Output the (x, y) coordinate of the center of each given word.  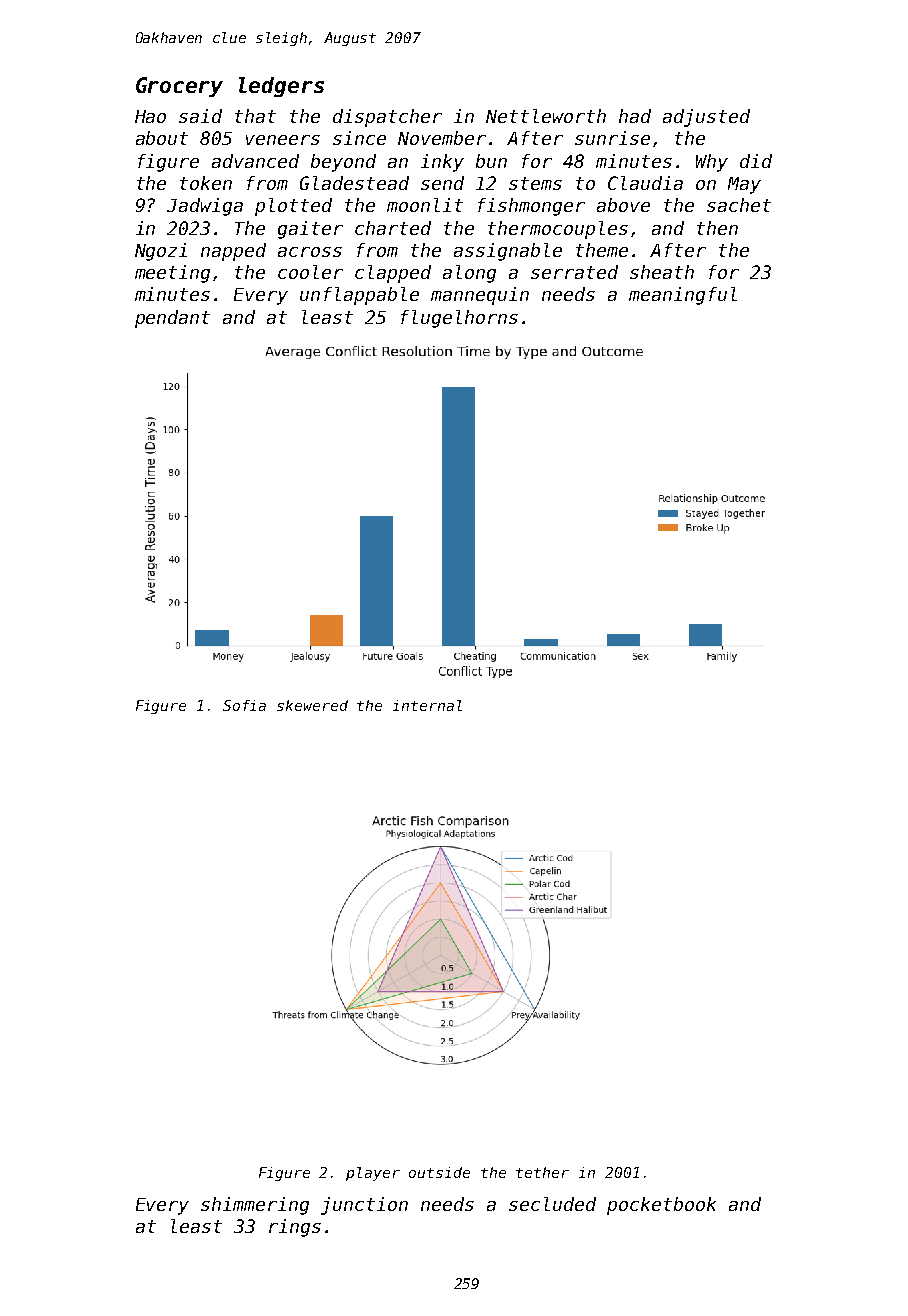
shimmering (255, 1206)
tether (542, 1172)
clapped (393, 274)
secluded (552, 1204)
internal (427, 705)
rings (295, 1228)
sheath (662, 272)
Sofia (244, 705)
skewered (312, 705)
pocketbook (661, 1206)
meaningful (683, 296)
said (200, 116)
